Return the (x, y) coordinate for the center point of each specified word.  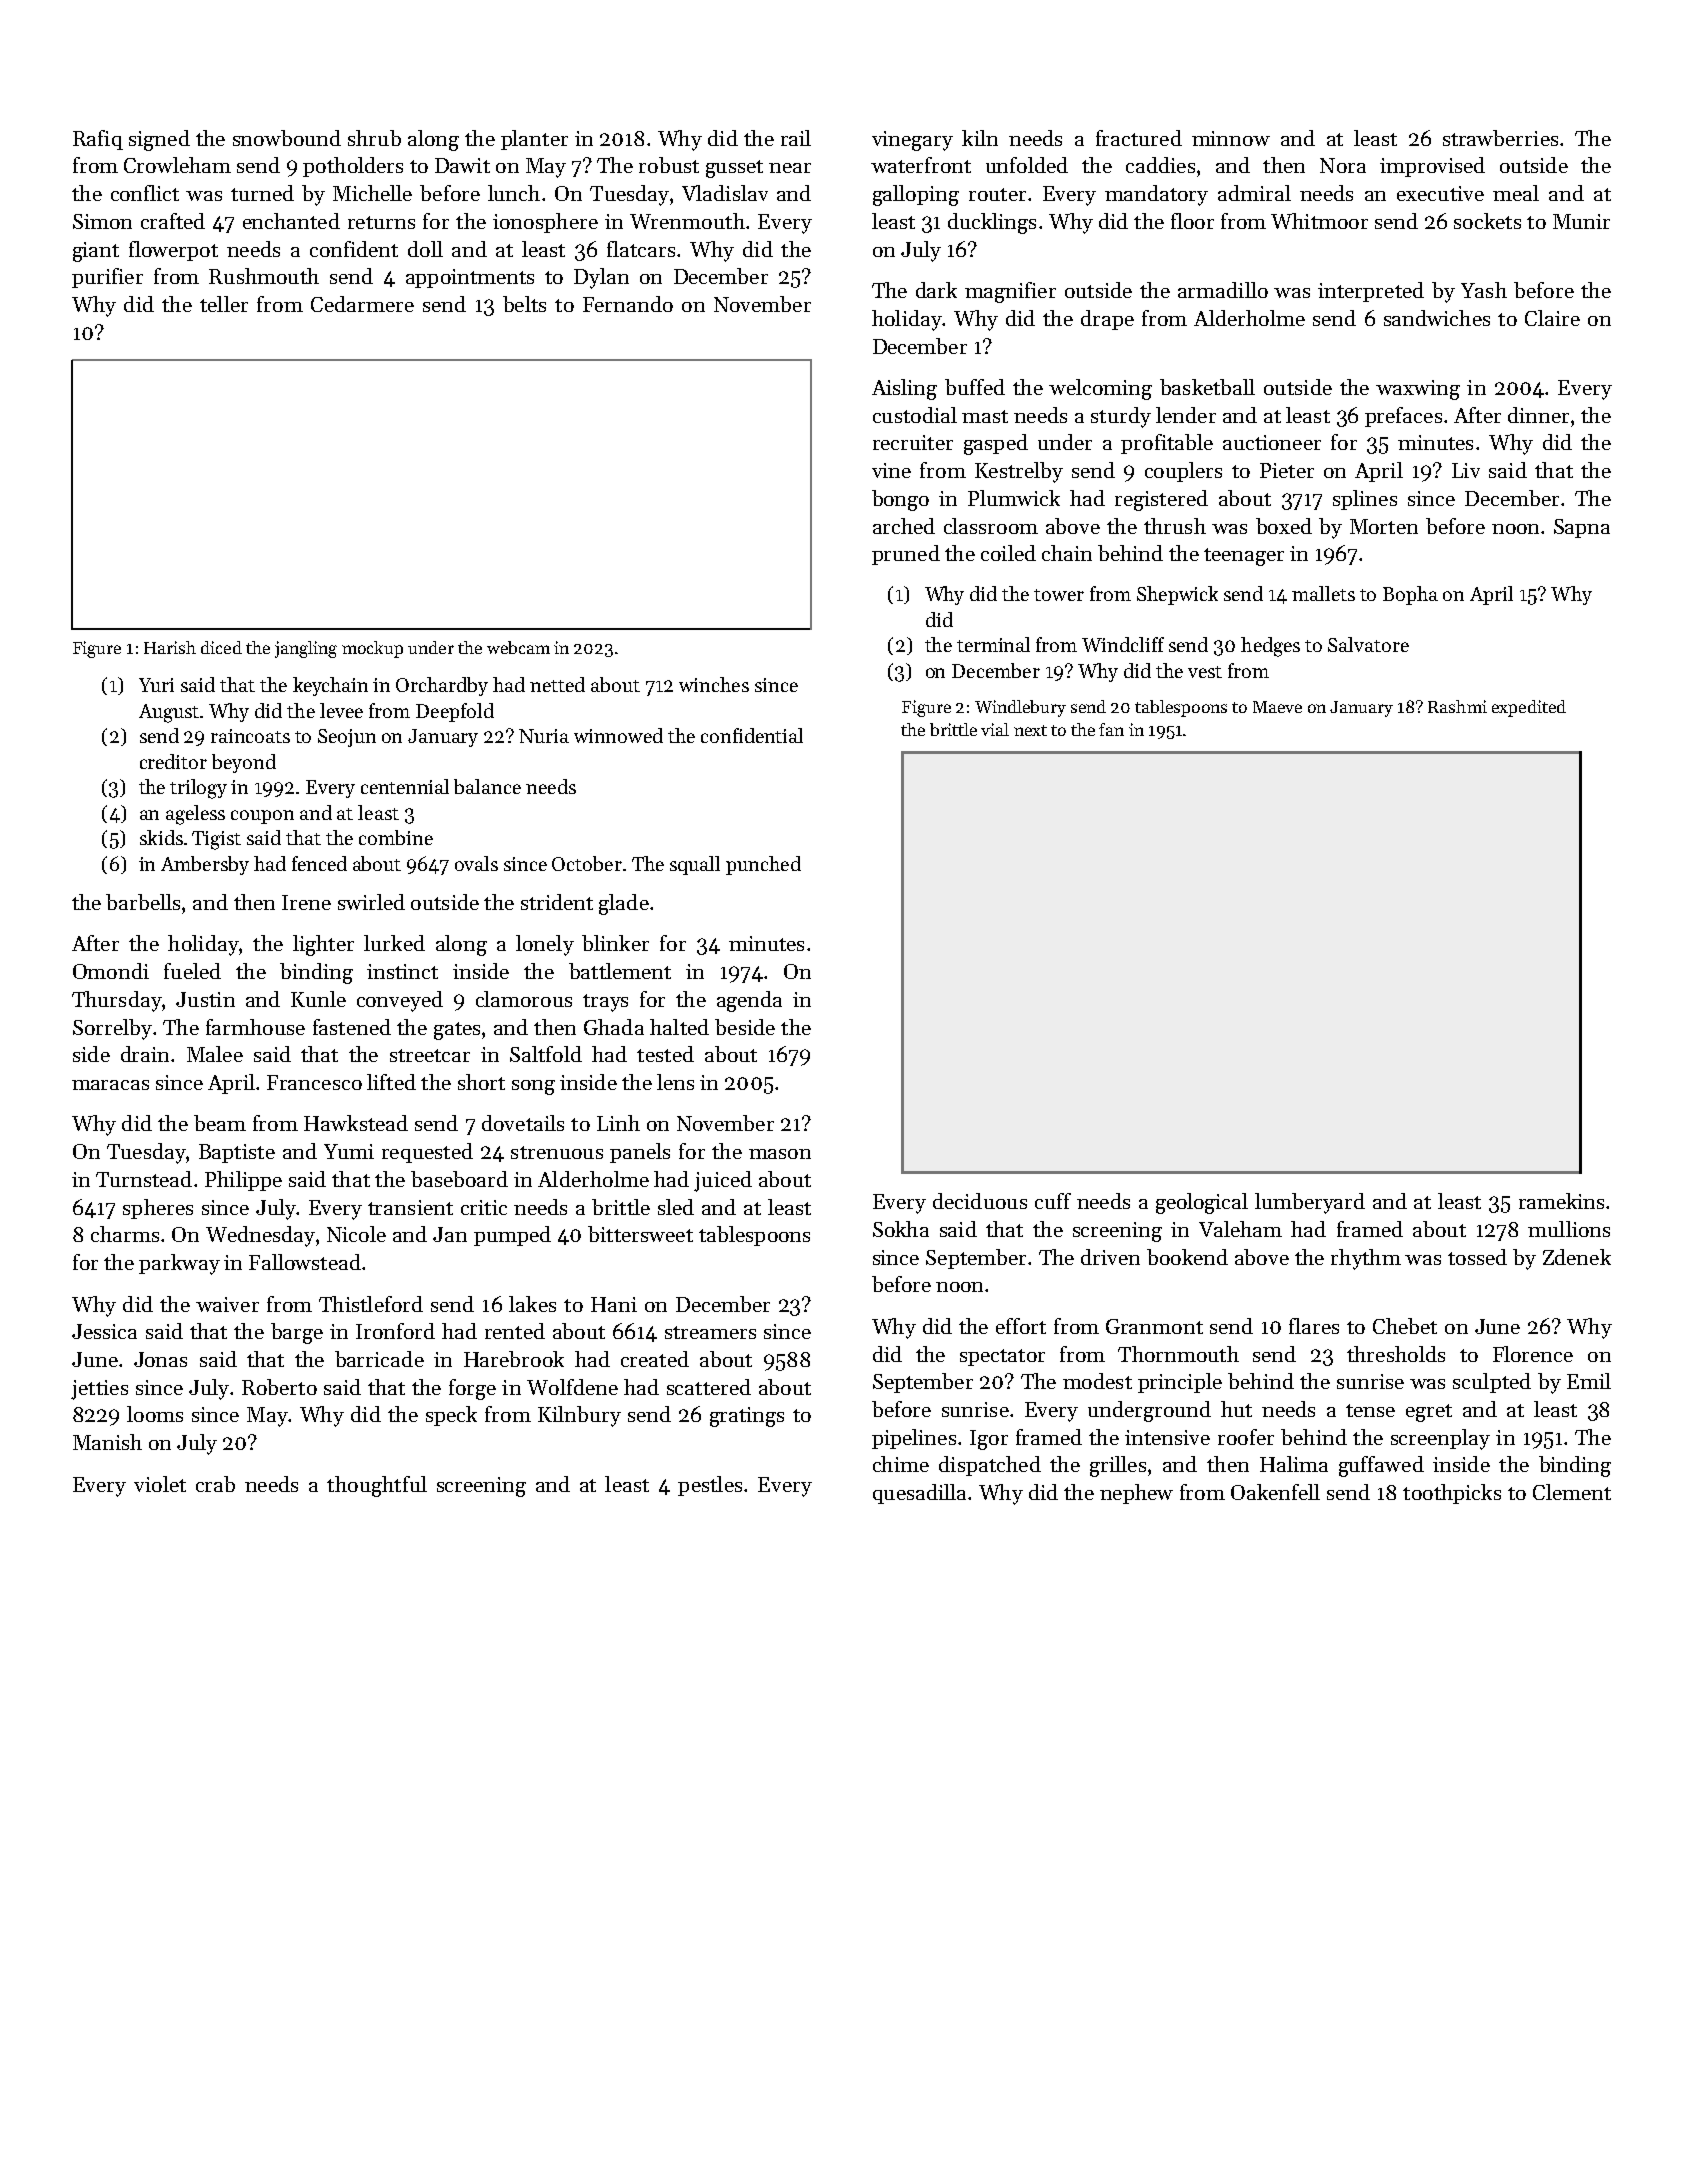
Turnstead (144, 1179)
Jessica (104, 1331)
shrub (374, 138)
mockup (372, 649)
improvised (1432, 167)
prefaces (1403, 417)
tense (1370, 1410)
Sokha (901, 1229)
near (790, 168)
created (655, 1359)
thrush (1175, 526)
